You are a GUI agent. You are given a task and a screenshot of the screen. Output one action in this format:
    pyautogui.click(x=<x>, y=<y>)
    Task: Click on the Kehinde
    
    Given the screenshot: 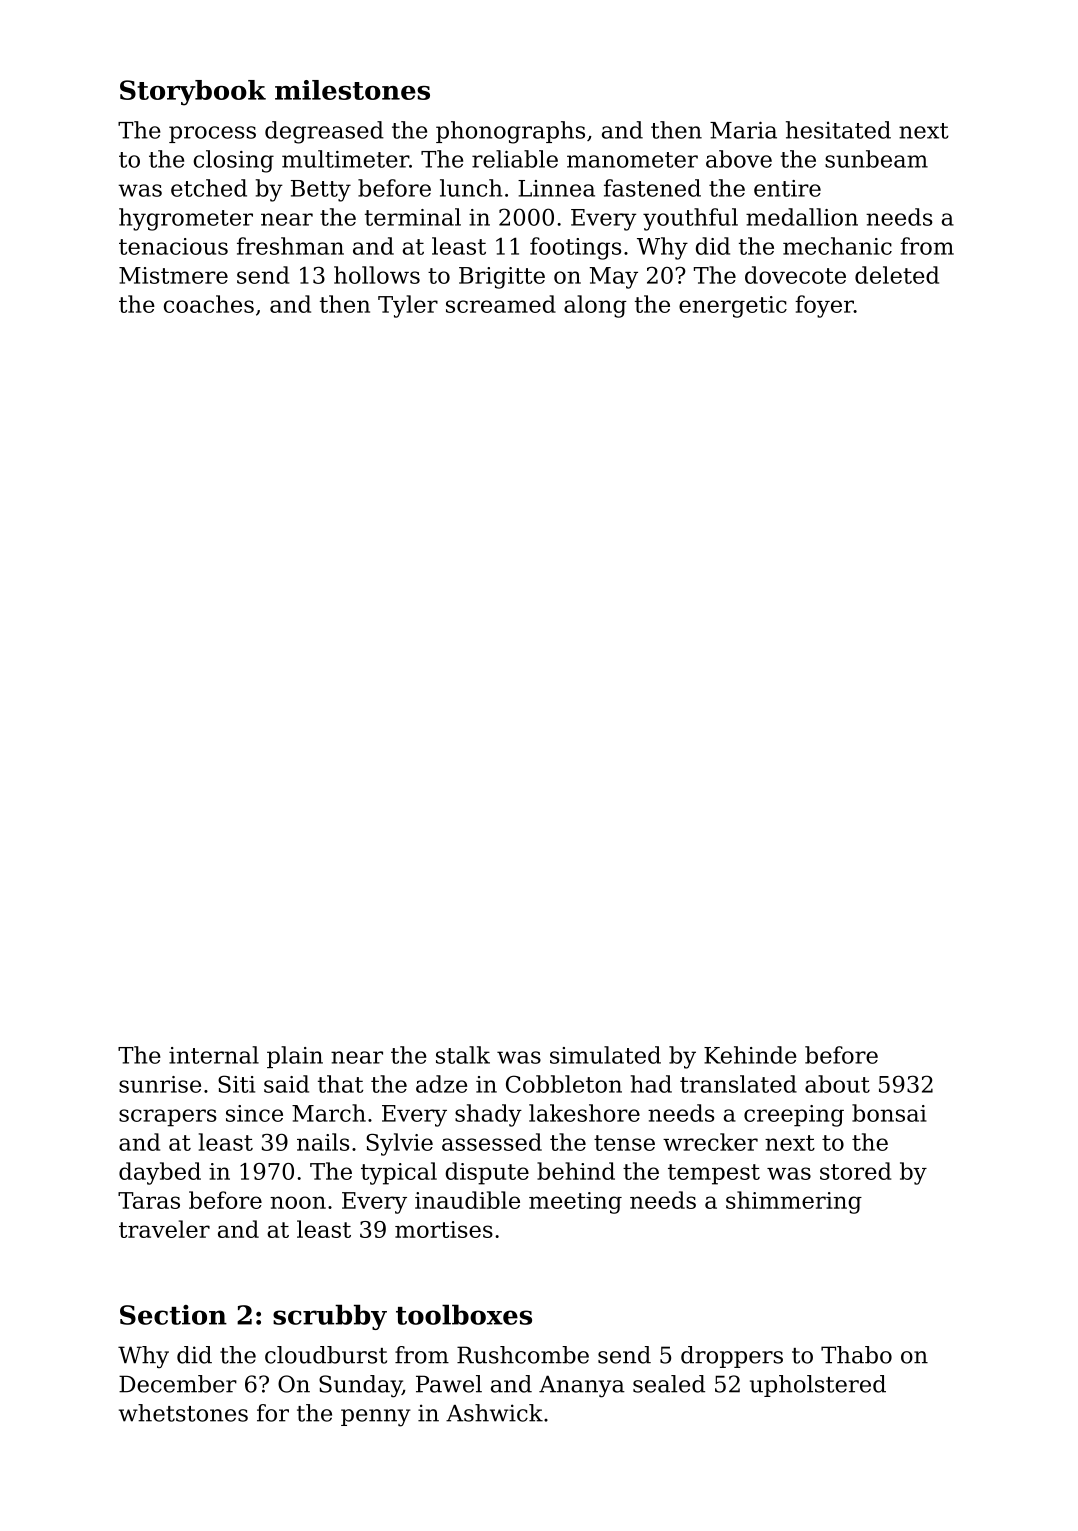 What is the action you would take?
    pyautogui.click(x=750, y=1055)
